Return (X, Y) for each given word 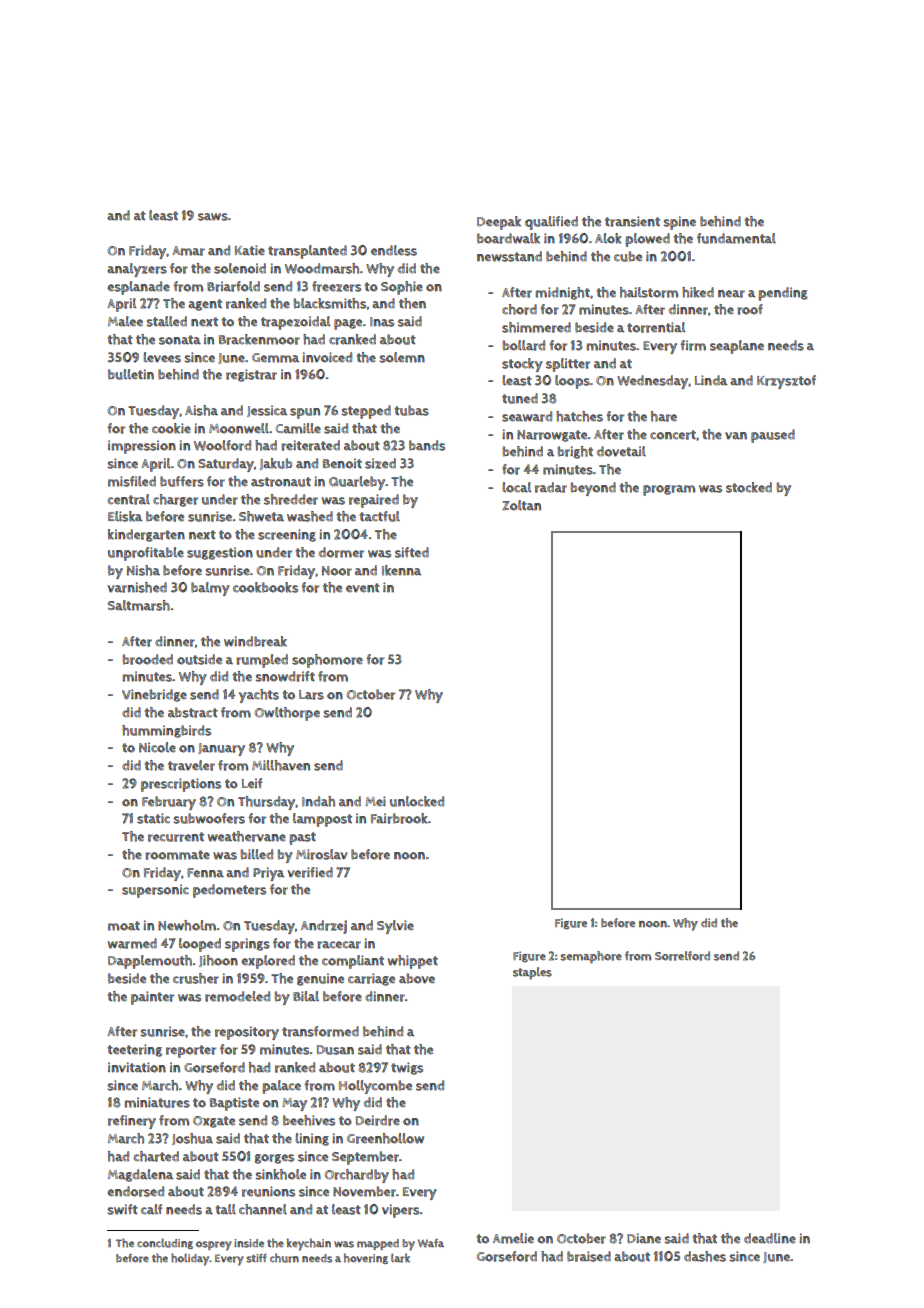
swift (122, 1209)
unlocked (417, 801)
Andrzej (324, 927)
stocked (749, 487)
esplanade (139, 288)
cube (628, 256)
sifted (412, 552)
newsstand (509, 256)
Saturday (226, 465)
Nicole (157, 747)
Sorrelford (682, 956)
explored (268, 962)
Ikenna (401, 570)
